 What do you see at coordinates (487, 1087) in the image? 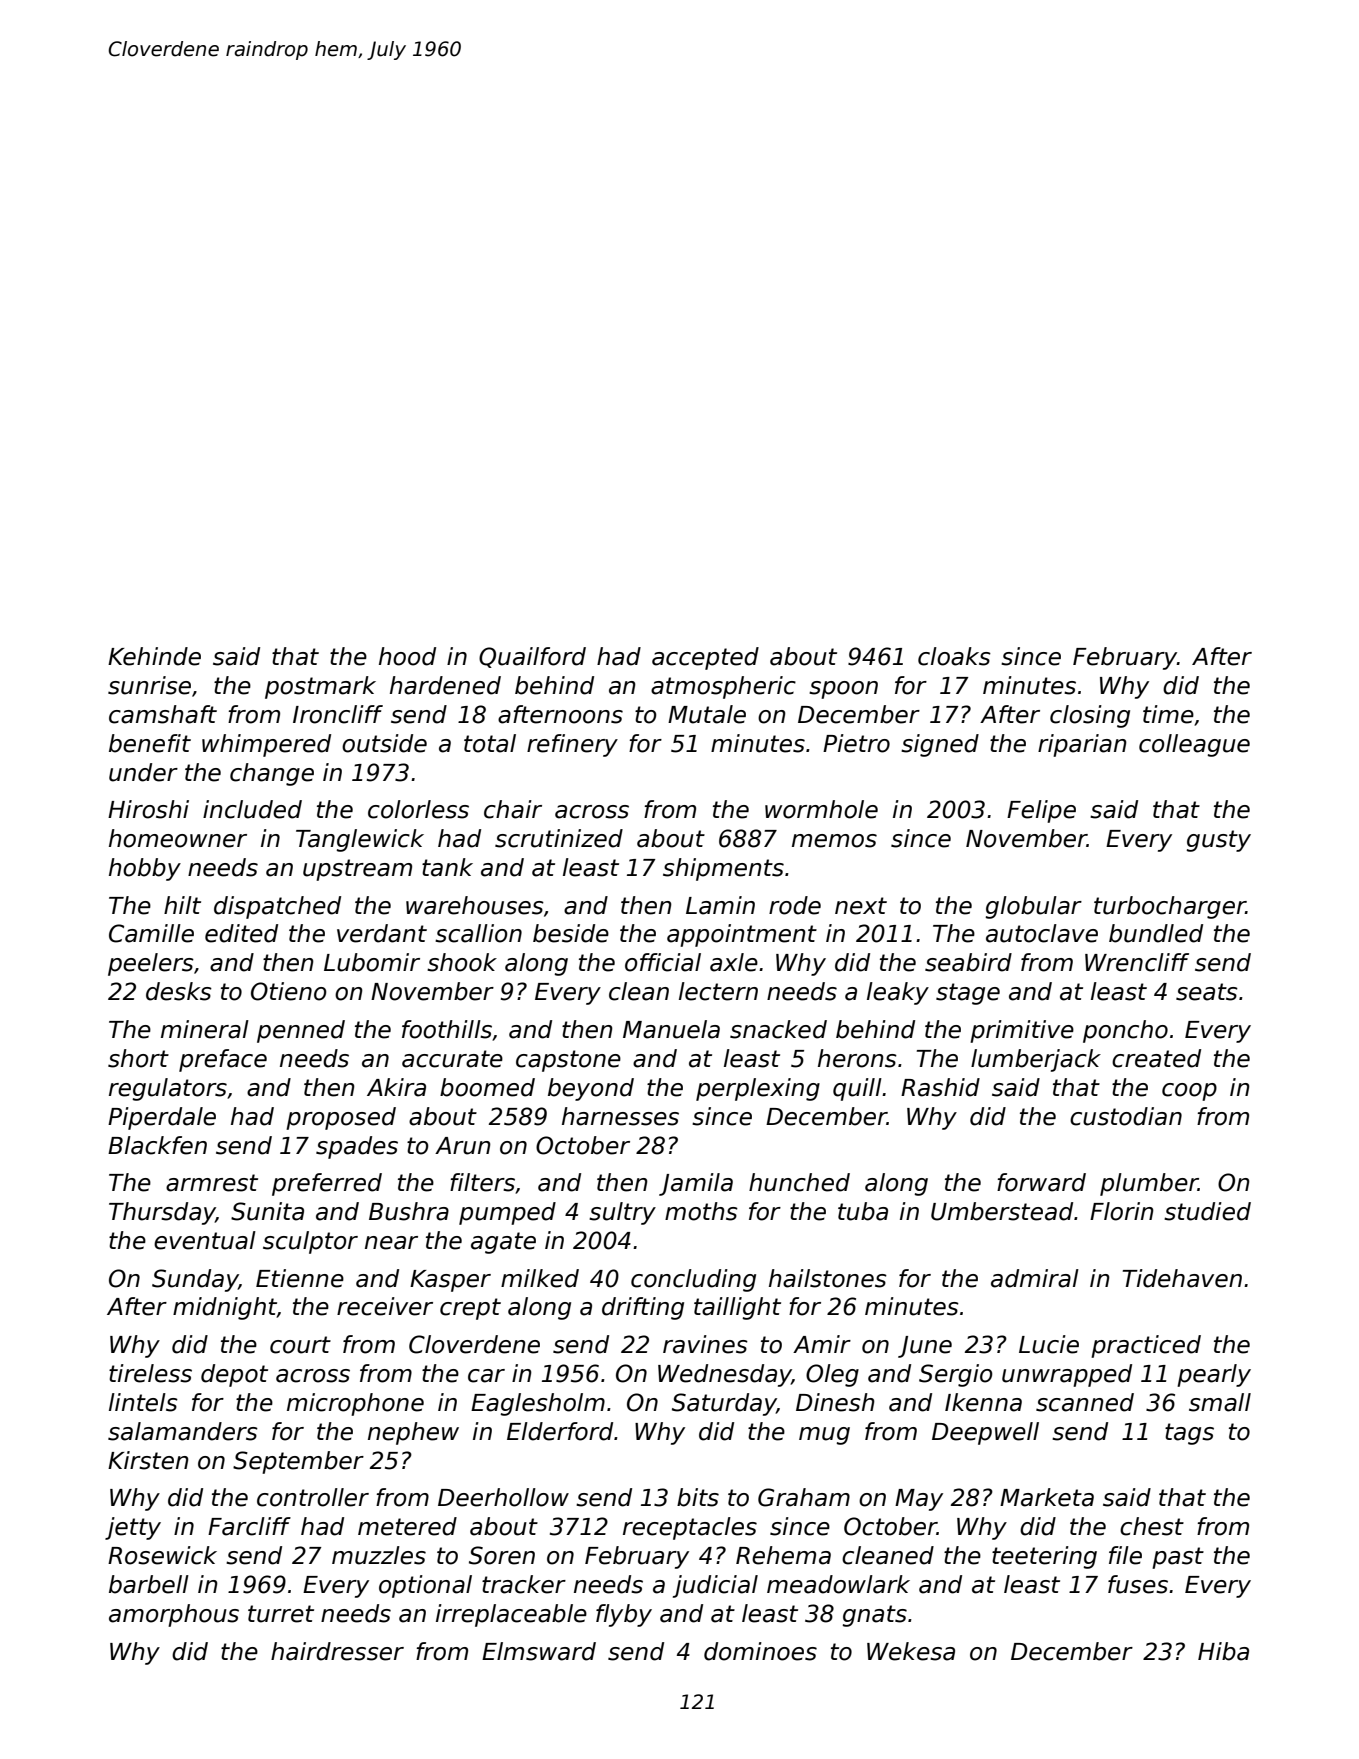
I see `boomed` at bounding box center [487, 1087].
